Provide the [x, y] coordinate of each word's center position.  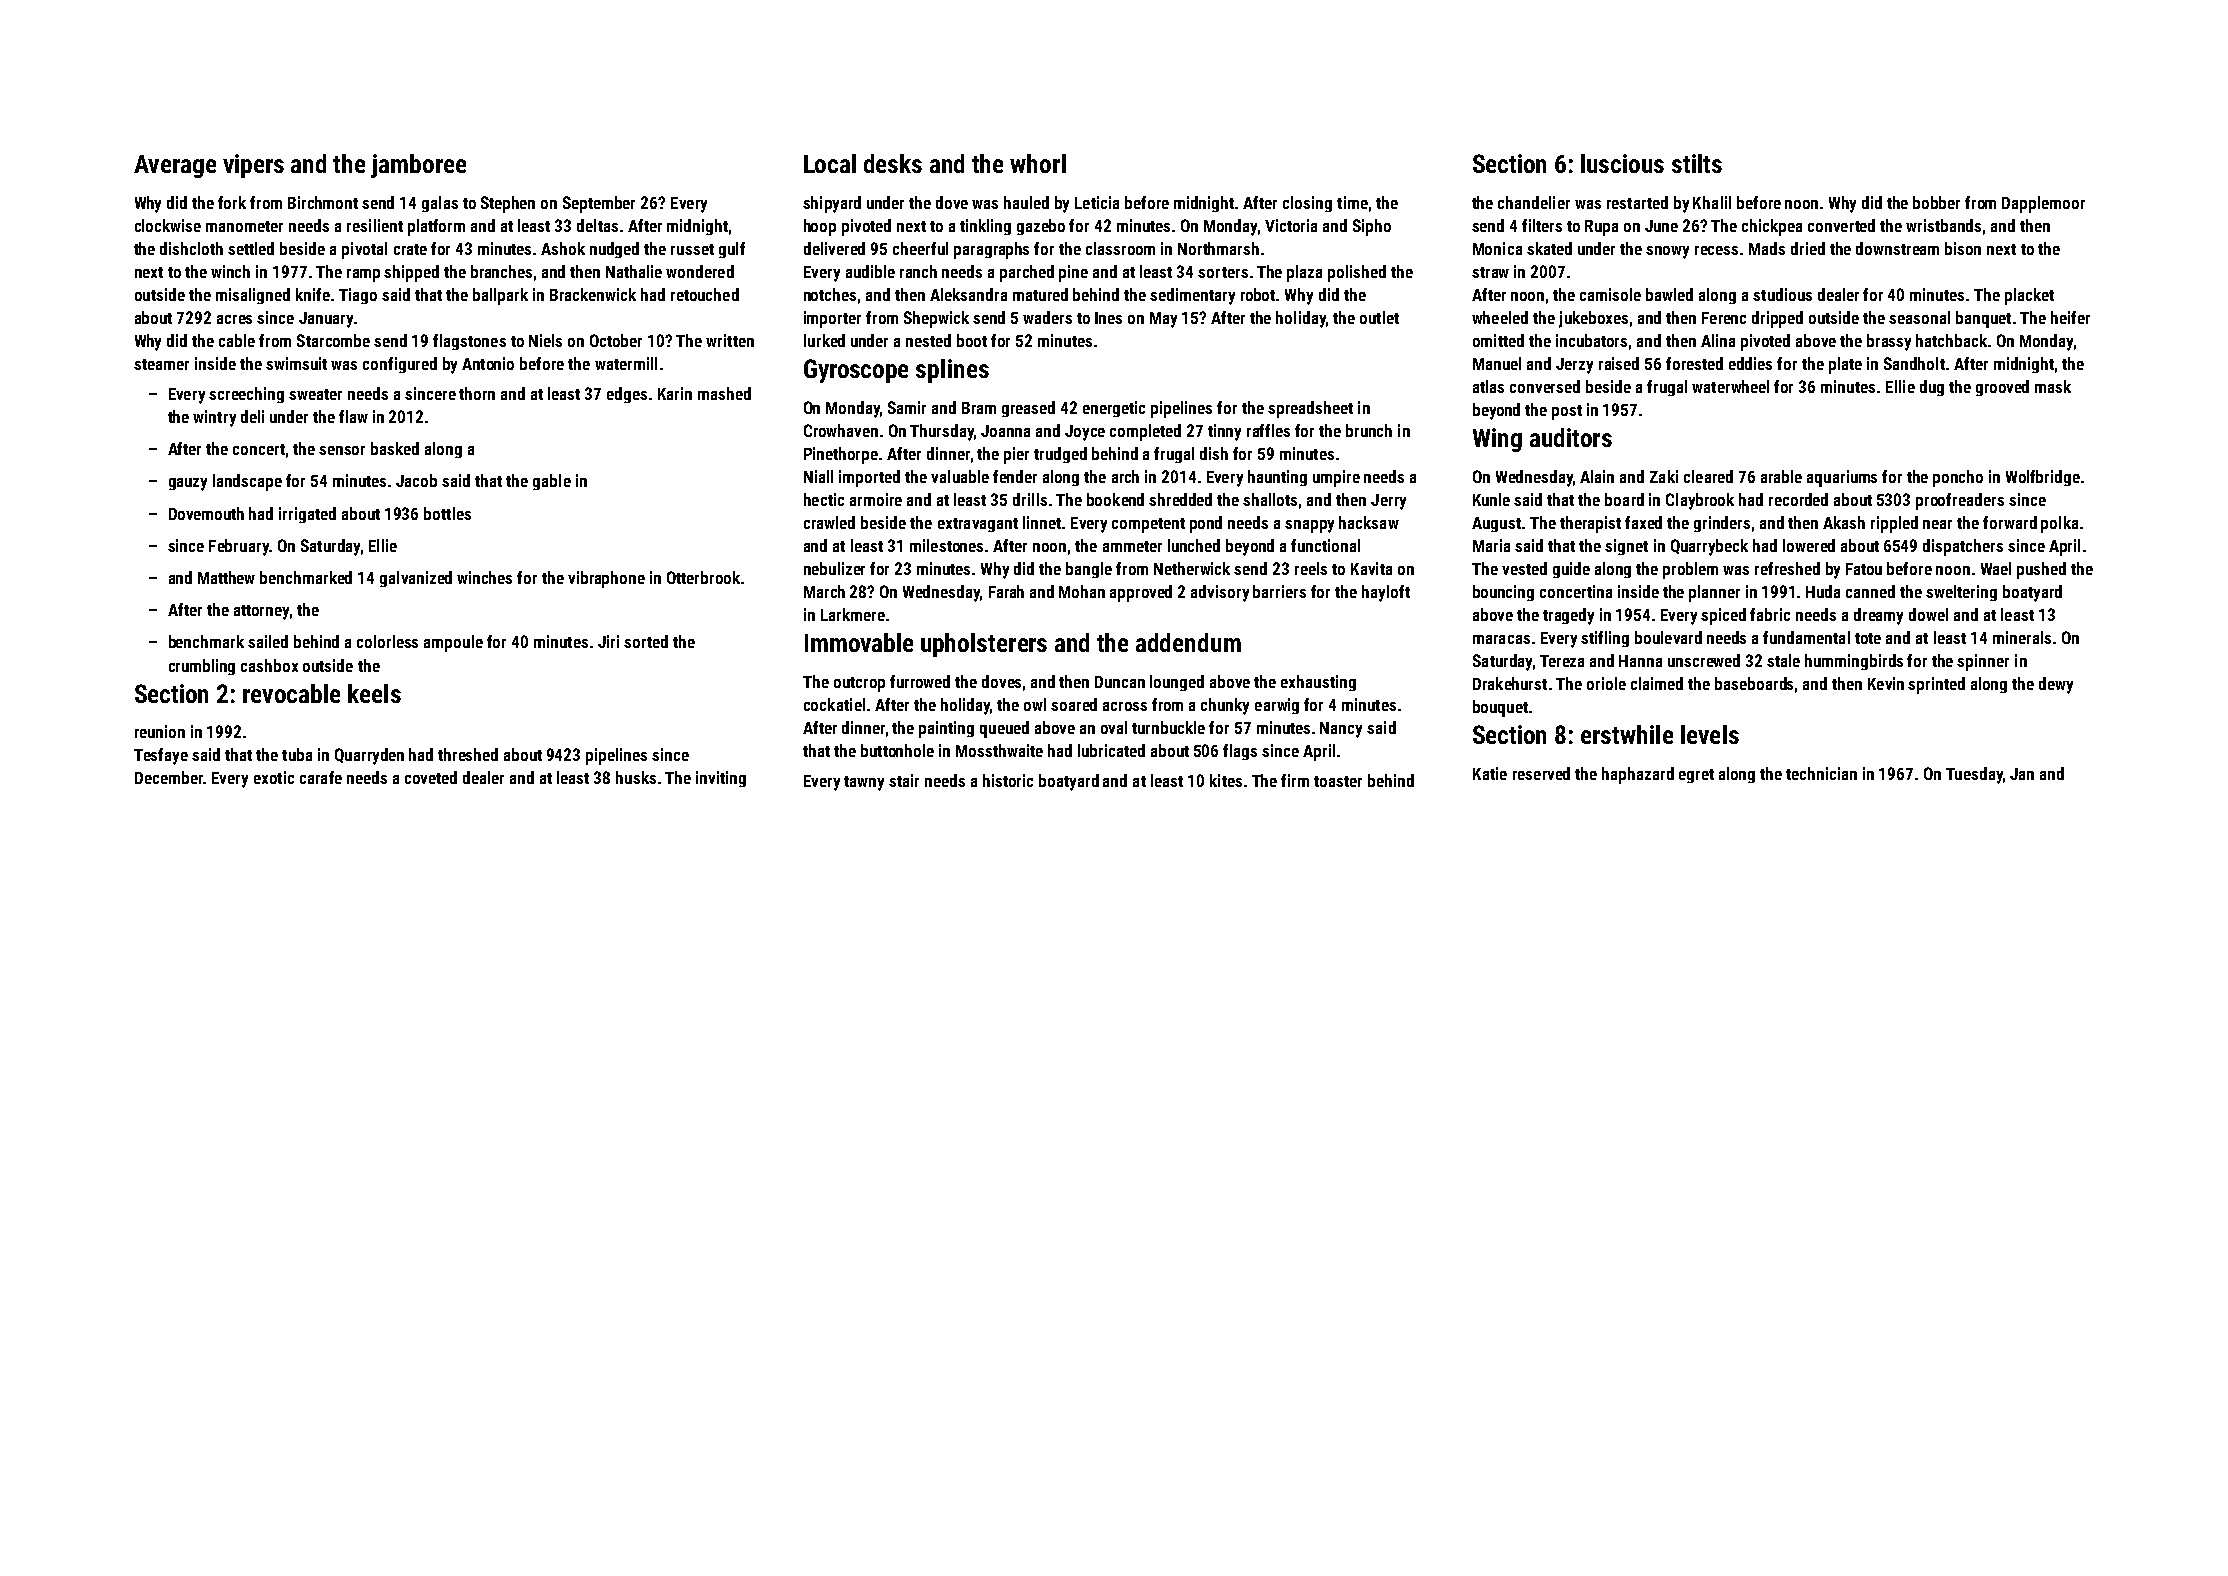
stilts [1697, 163]
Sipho [1372, 227]
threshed [468, 754]
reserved [1541, 773]
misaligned [253, 296]
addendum [1188, 642]
